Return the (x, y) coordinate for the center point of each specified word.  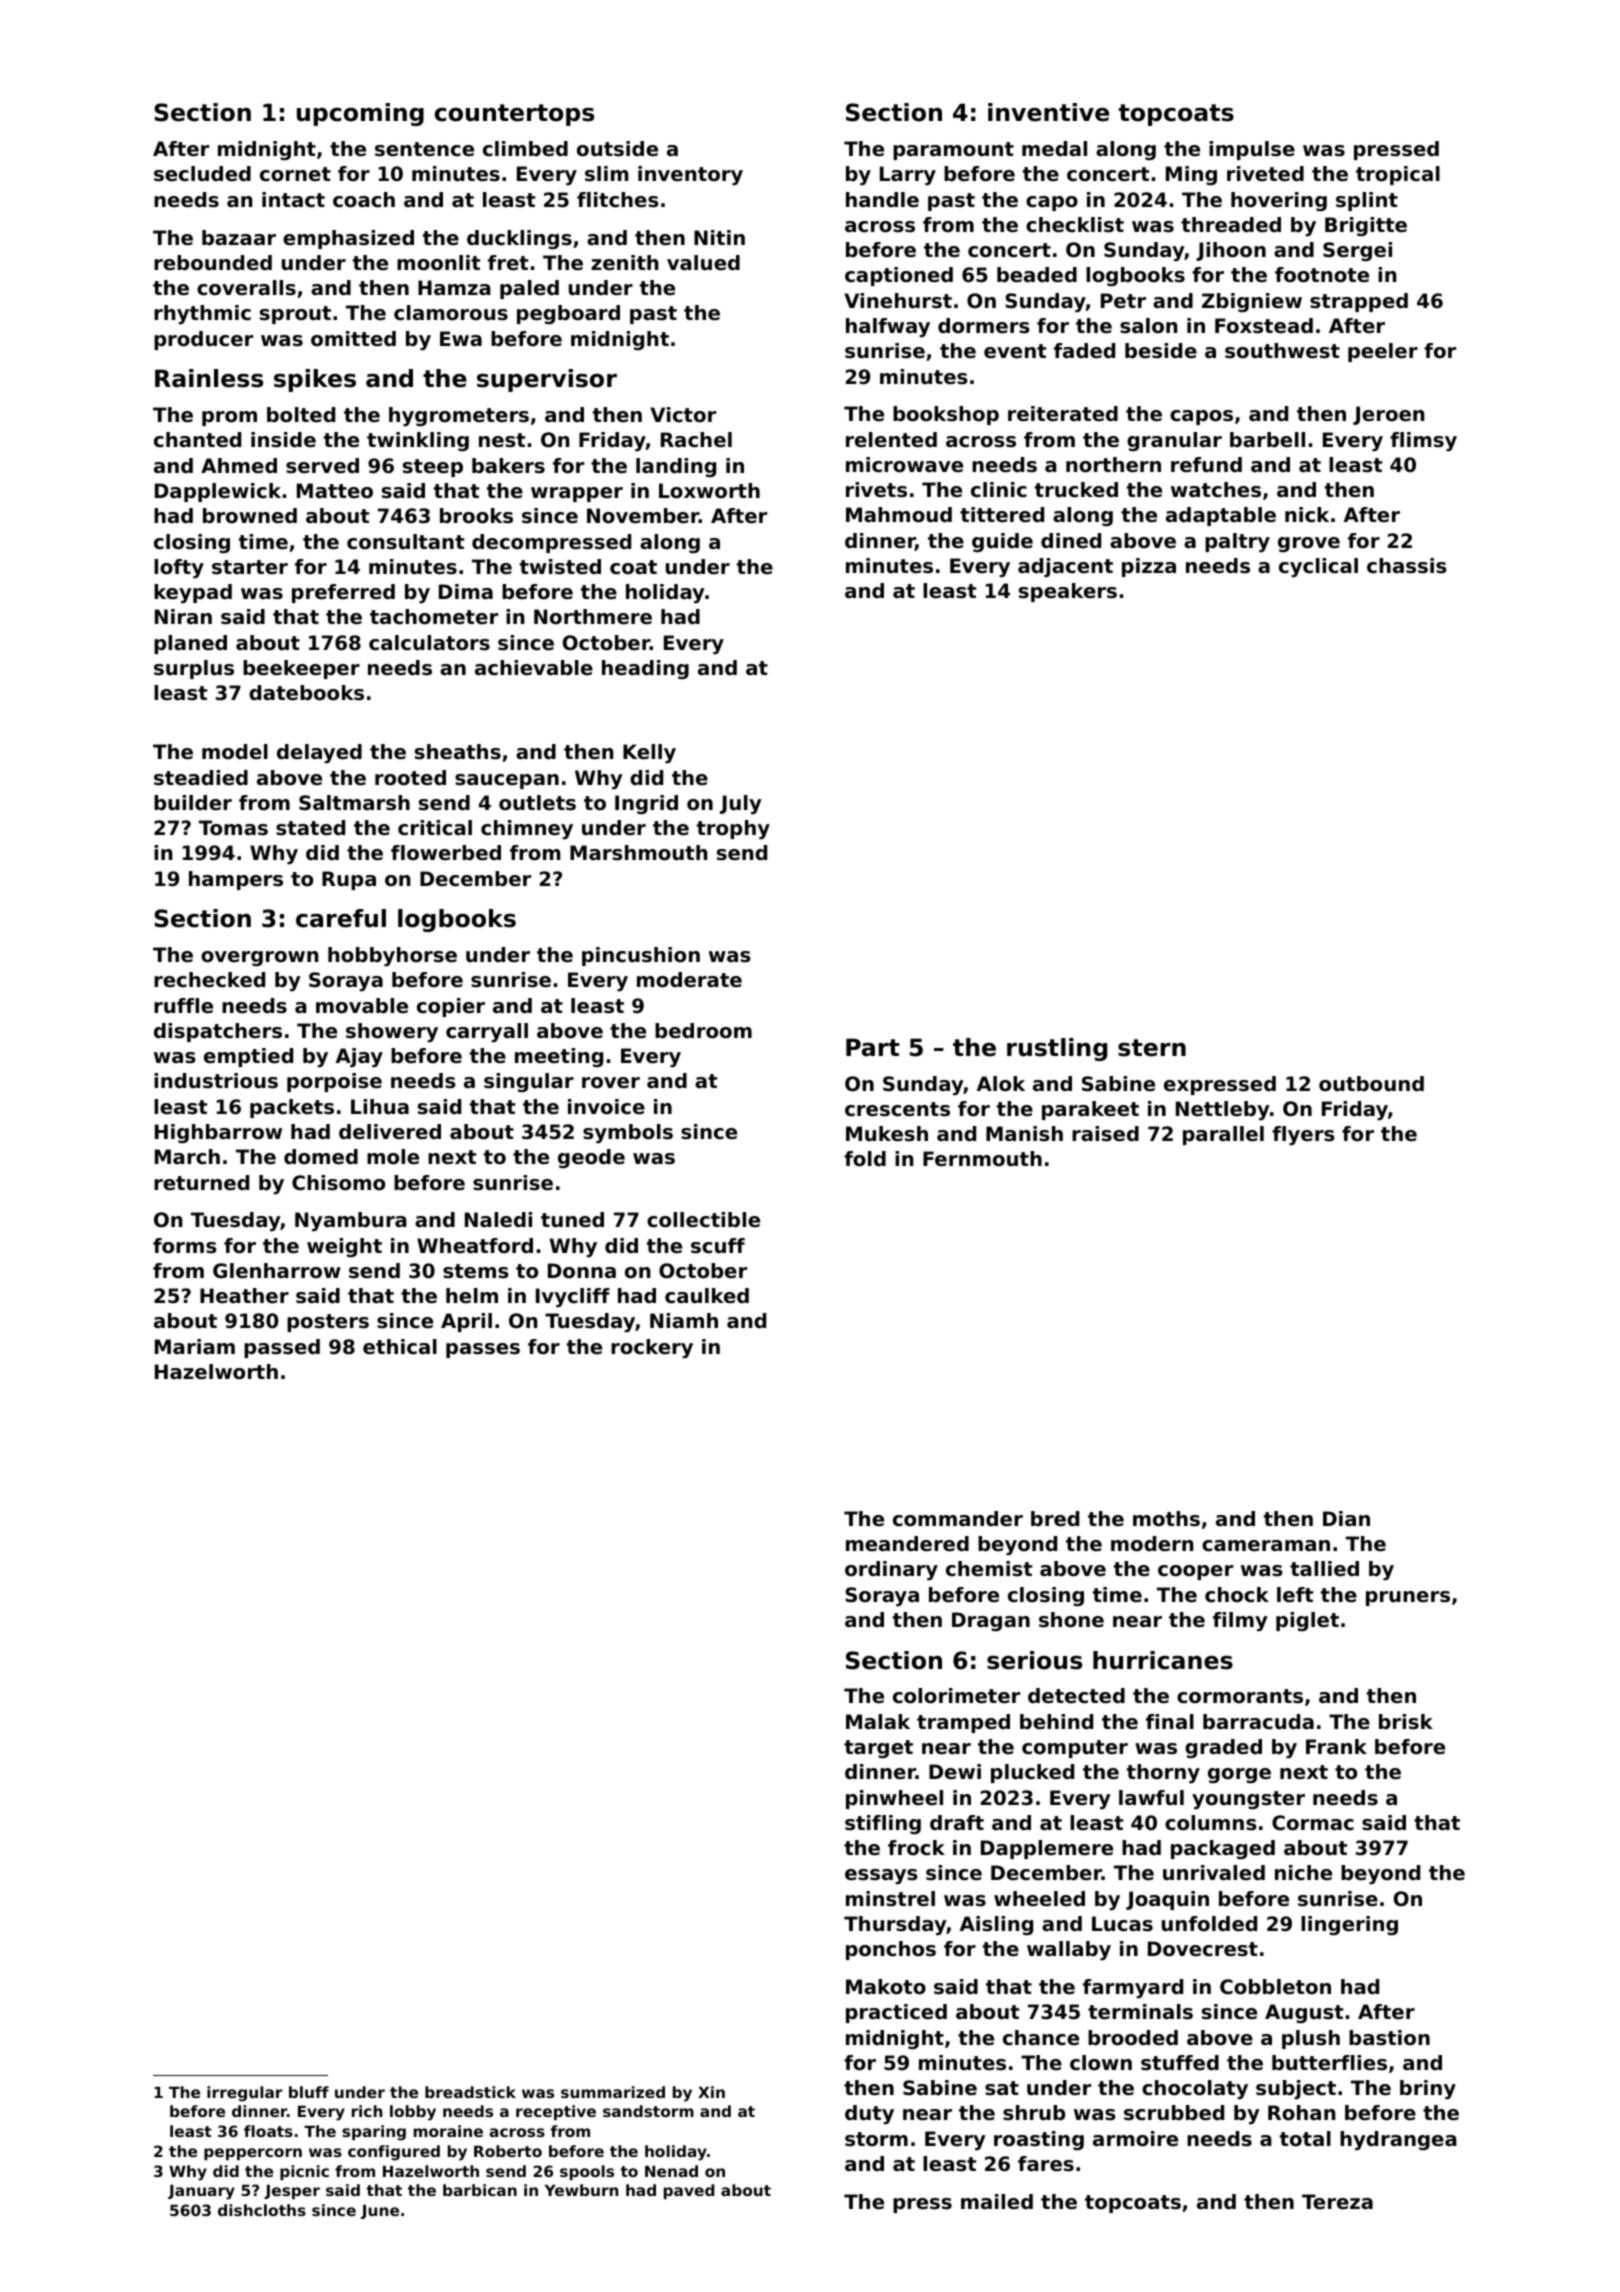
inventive (1048, 112)
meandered (907, 1544)
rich (367, 2111)
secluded (202, 174)
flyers (1303, 1136)
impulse (1252, 150)
